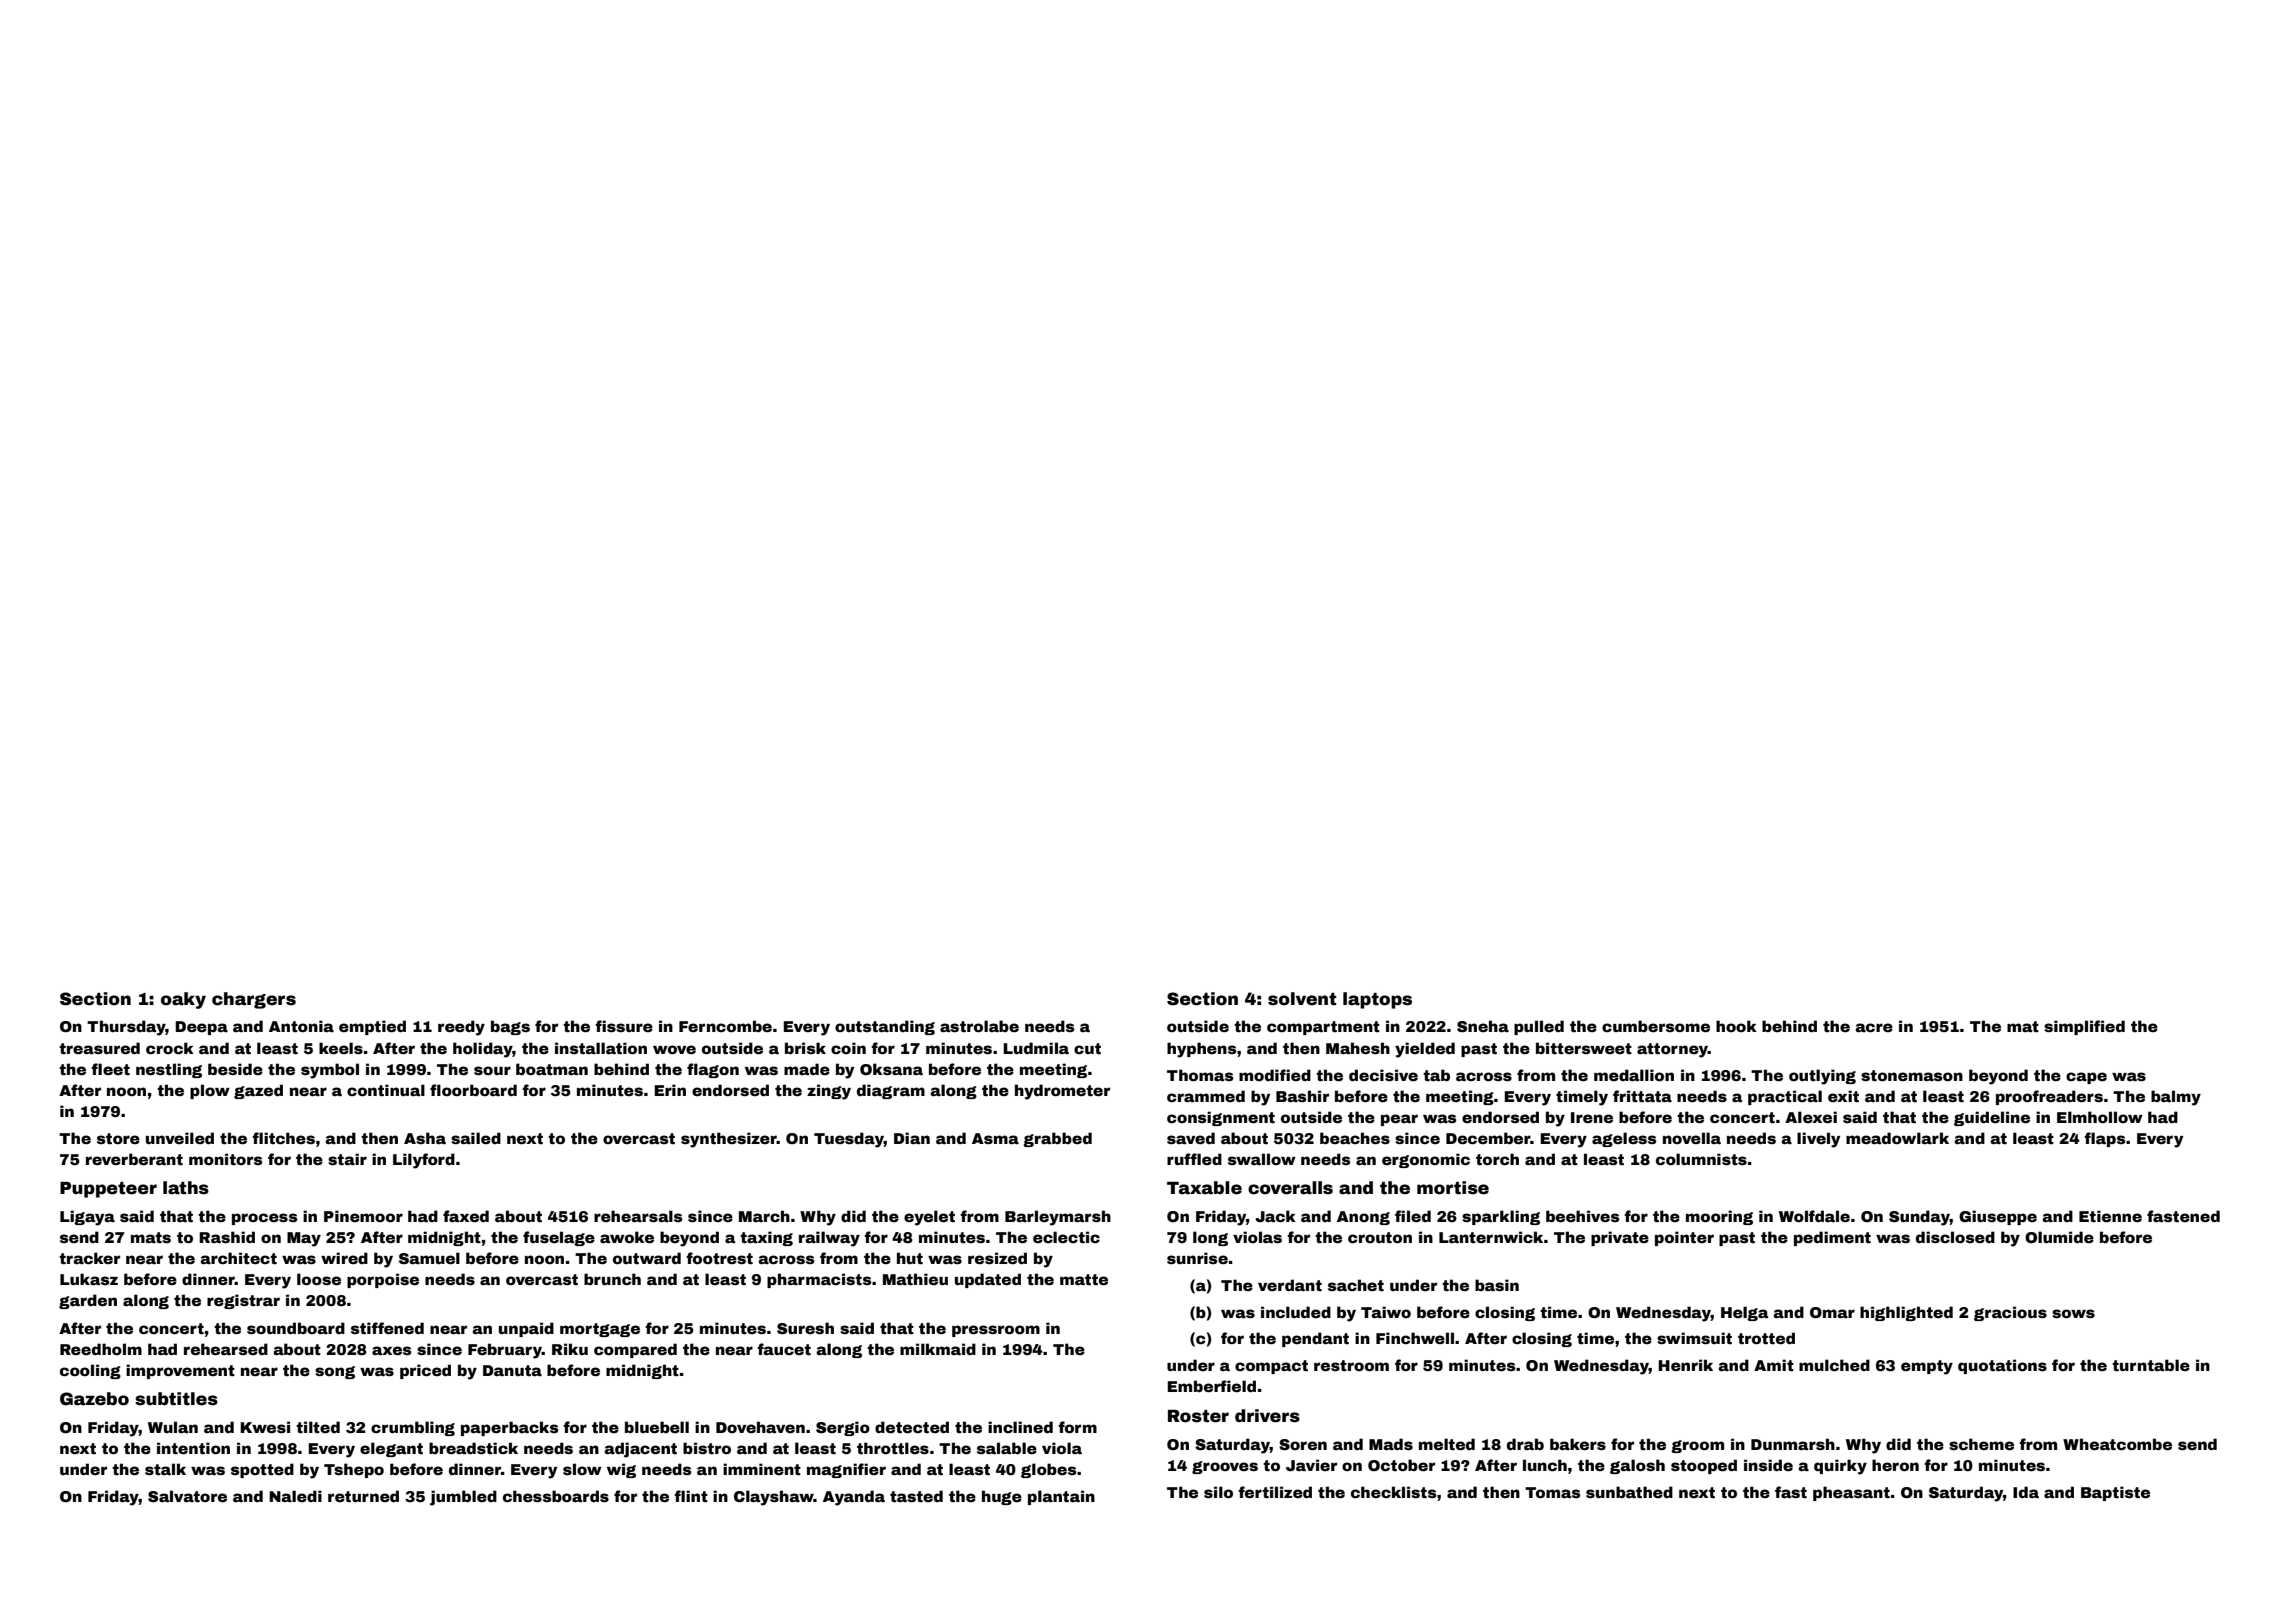  Describe the element at coordinates (1302, 999) in the screenshot. I see `solvent` at that location.
